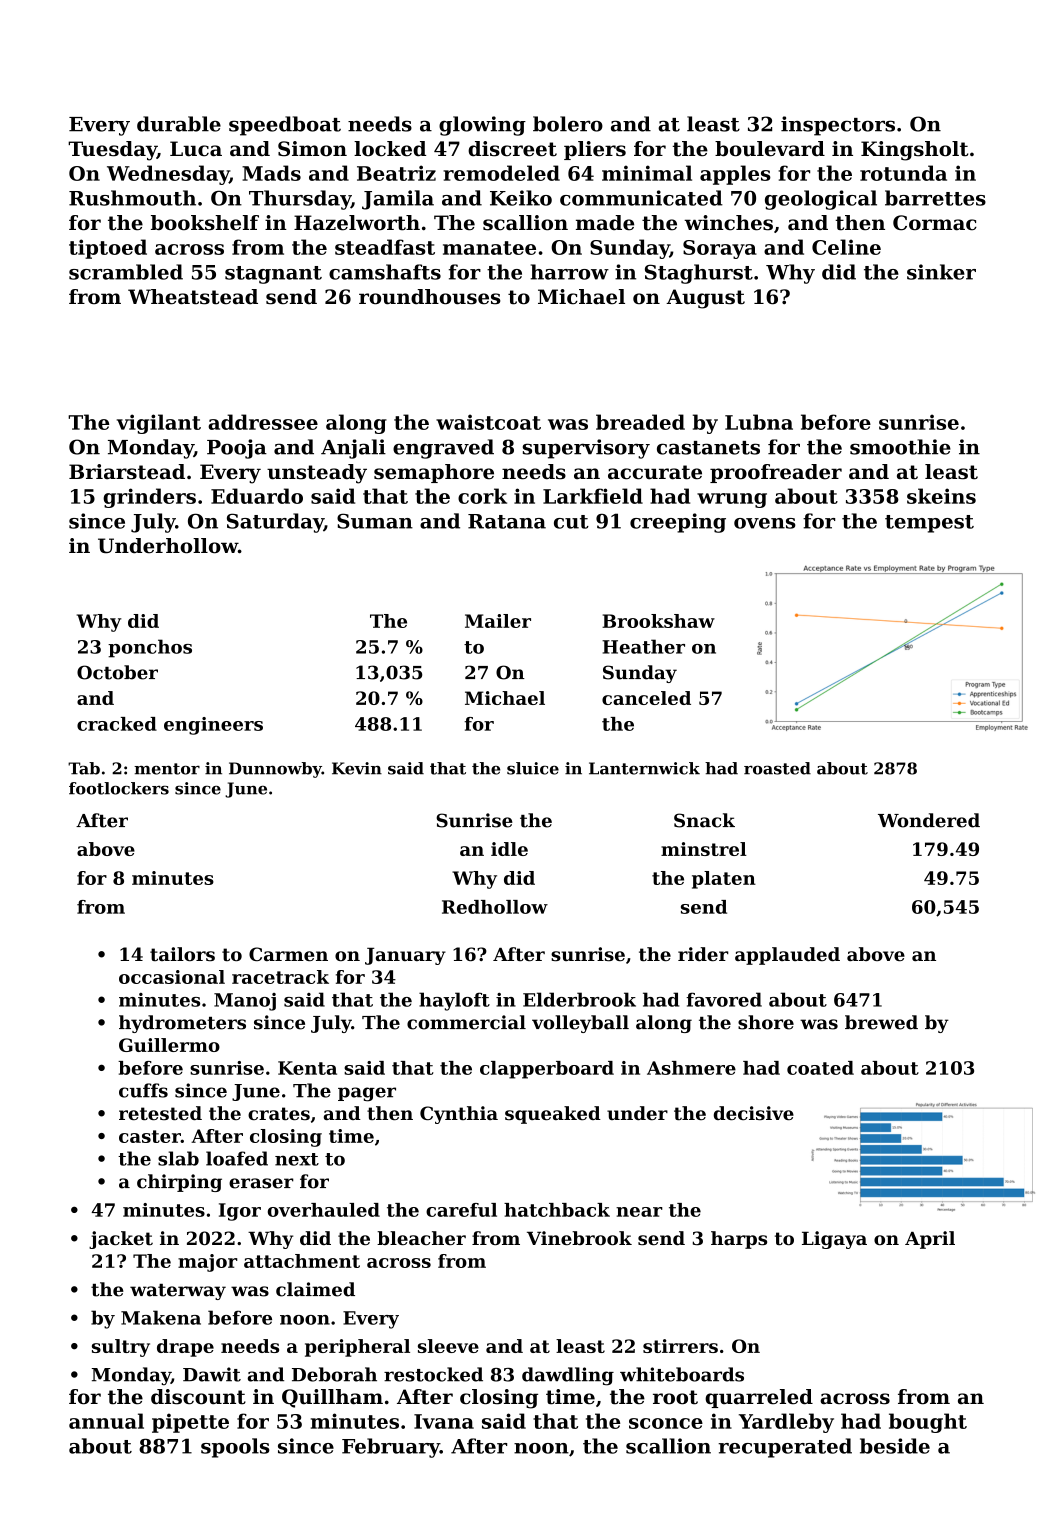  Describe the element at coordinates (117, 724) in the page. I see `cracked` at that location.
